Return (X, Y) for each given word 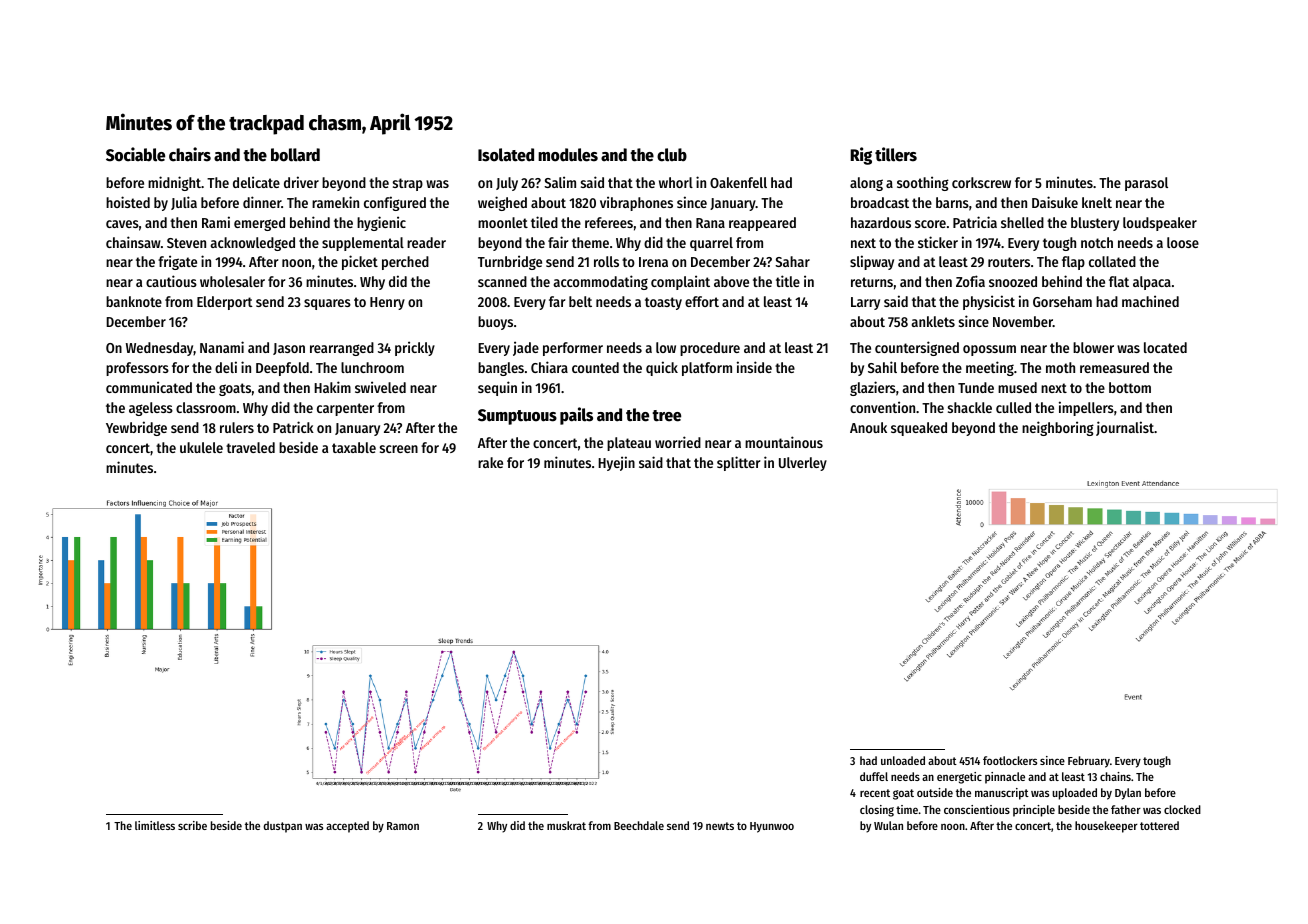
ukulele (201, 447)
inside (754, 367)
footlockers (1010, 760)
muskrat (566, 825)
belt (580, 301)
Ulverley (803, 464)
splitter (738, 463)
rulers (237, 427)
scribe (192, 825)
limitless (155, 825)
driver (301, 182)
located (1165, 347)
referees (609, 222)
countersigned (917, 348)
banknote (134, 301)
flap (1073, 263)
